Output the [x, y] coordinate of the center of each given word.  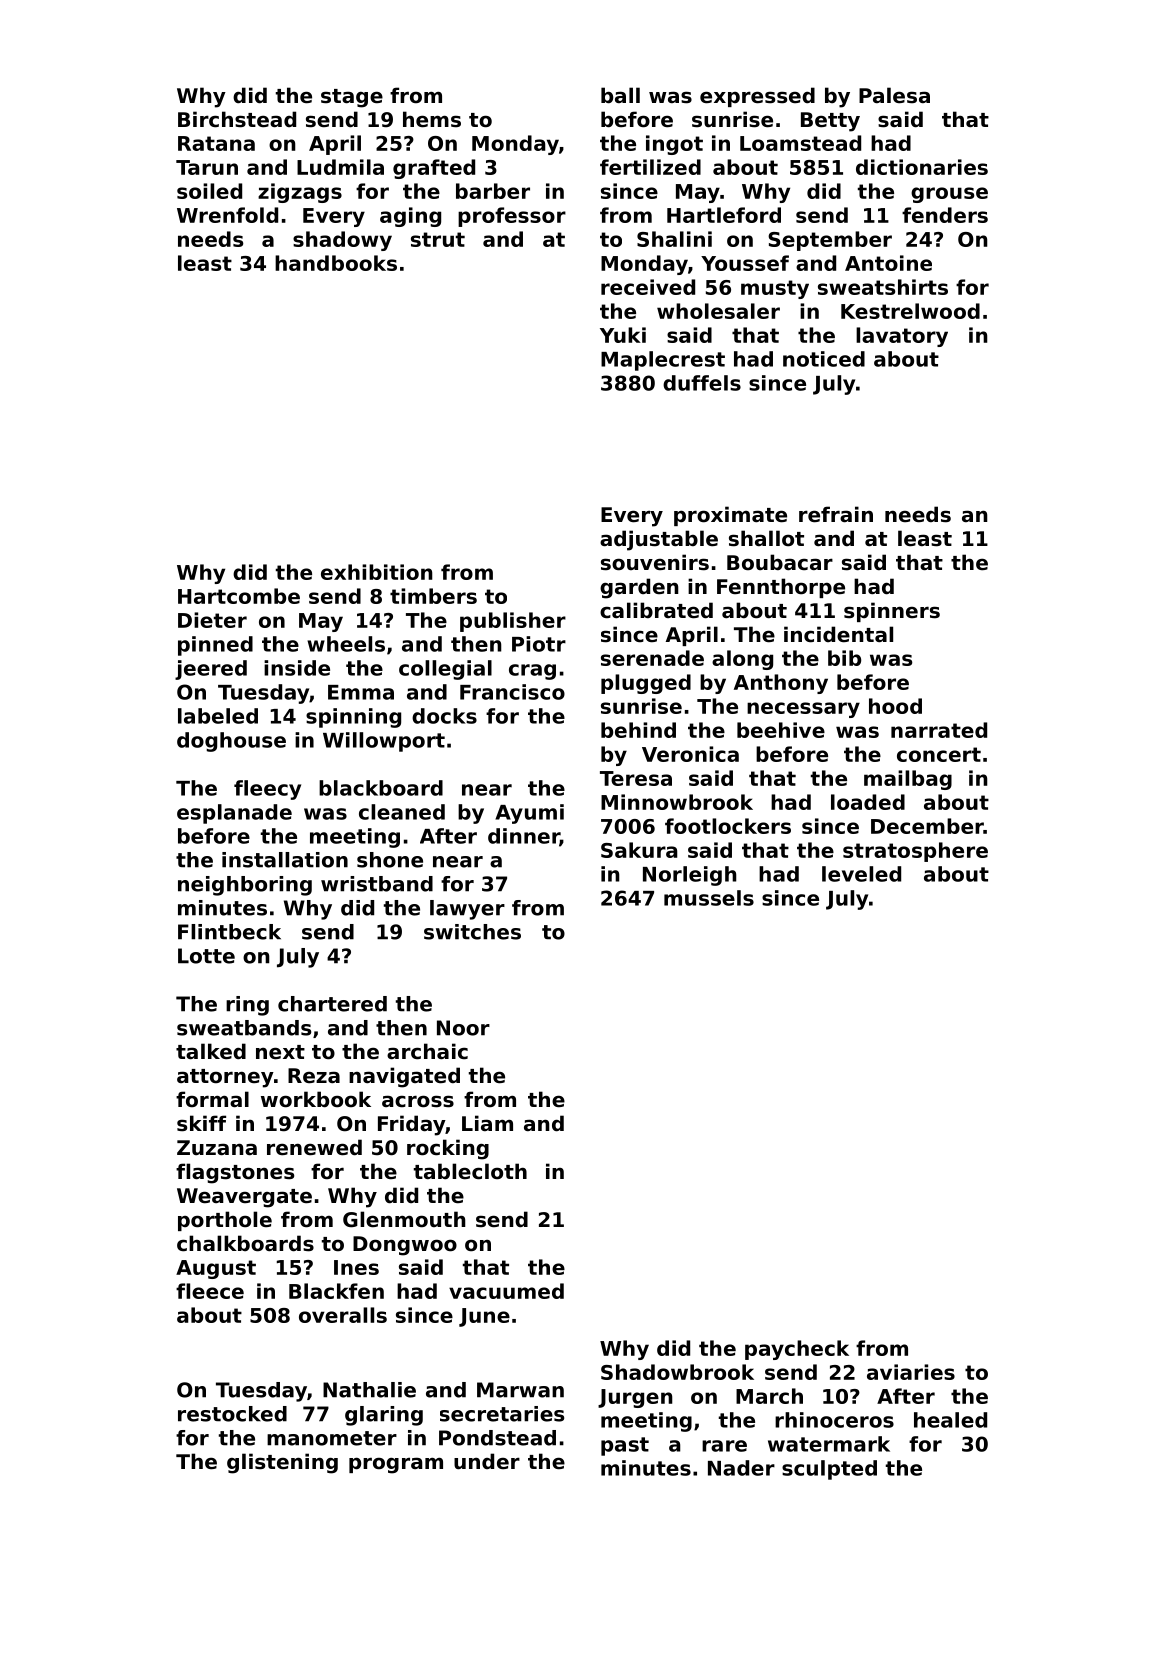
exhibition [377, 572]
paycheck [797, 1350]
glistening [282, 1463]
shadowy [342, 241]
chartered [332, 1004]
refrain [836, 514]
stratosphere [915, 852]
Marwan [520, 1390]
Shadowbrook [677, 1372]
